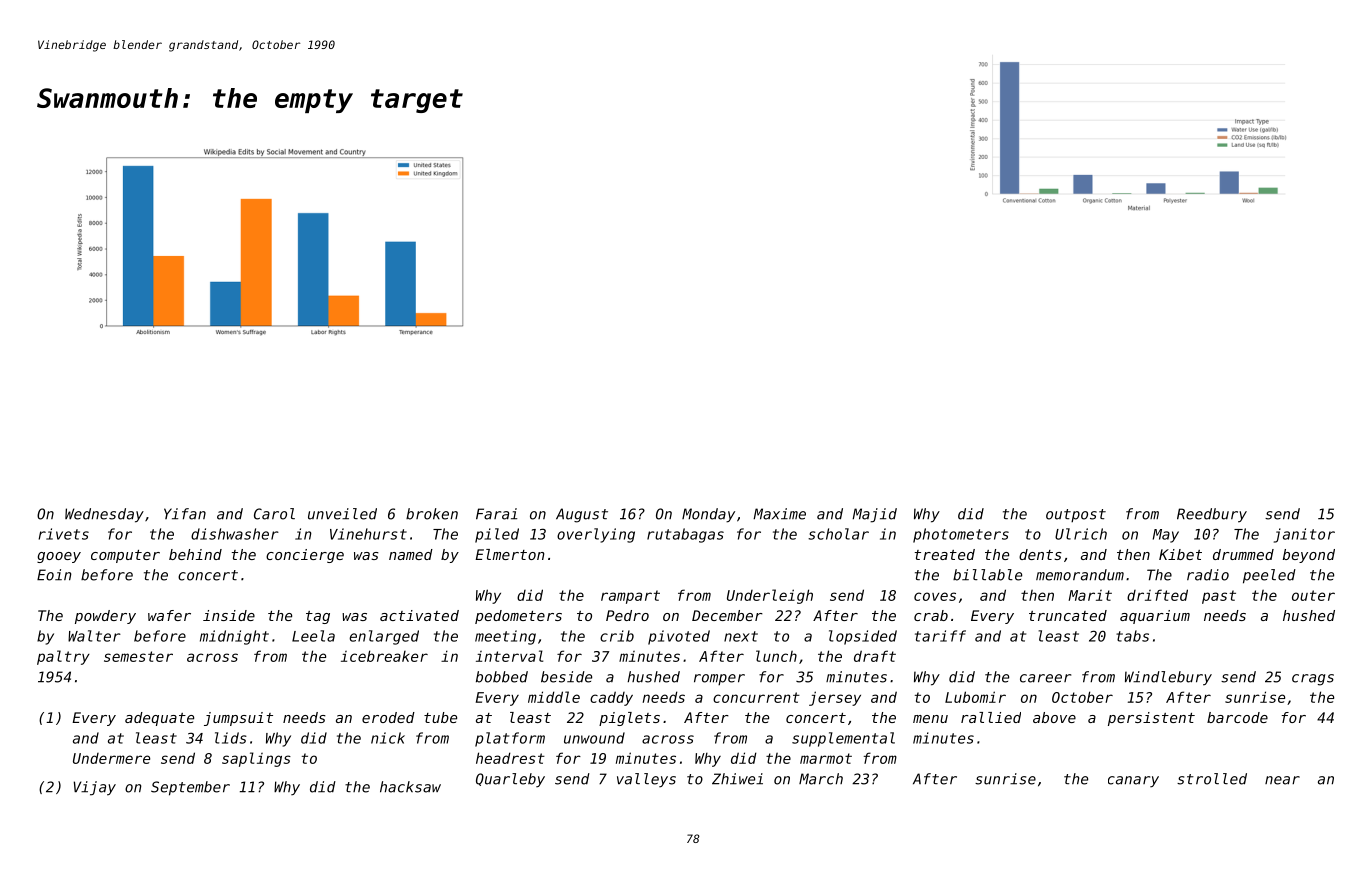 This document has height=887, width=1372. I want to click on outpost, so click(1076, 515).
